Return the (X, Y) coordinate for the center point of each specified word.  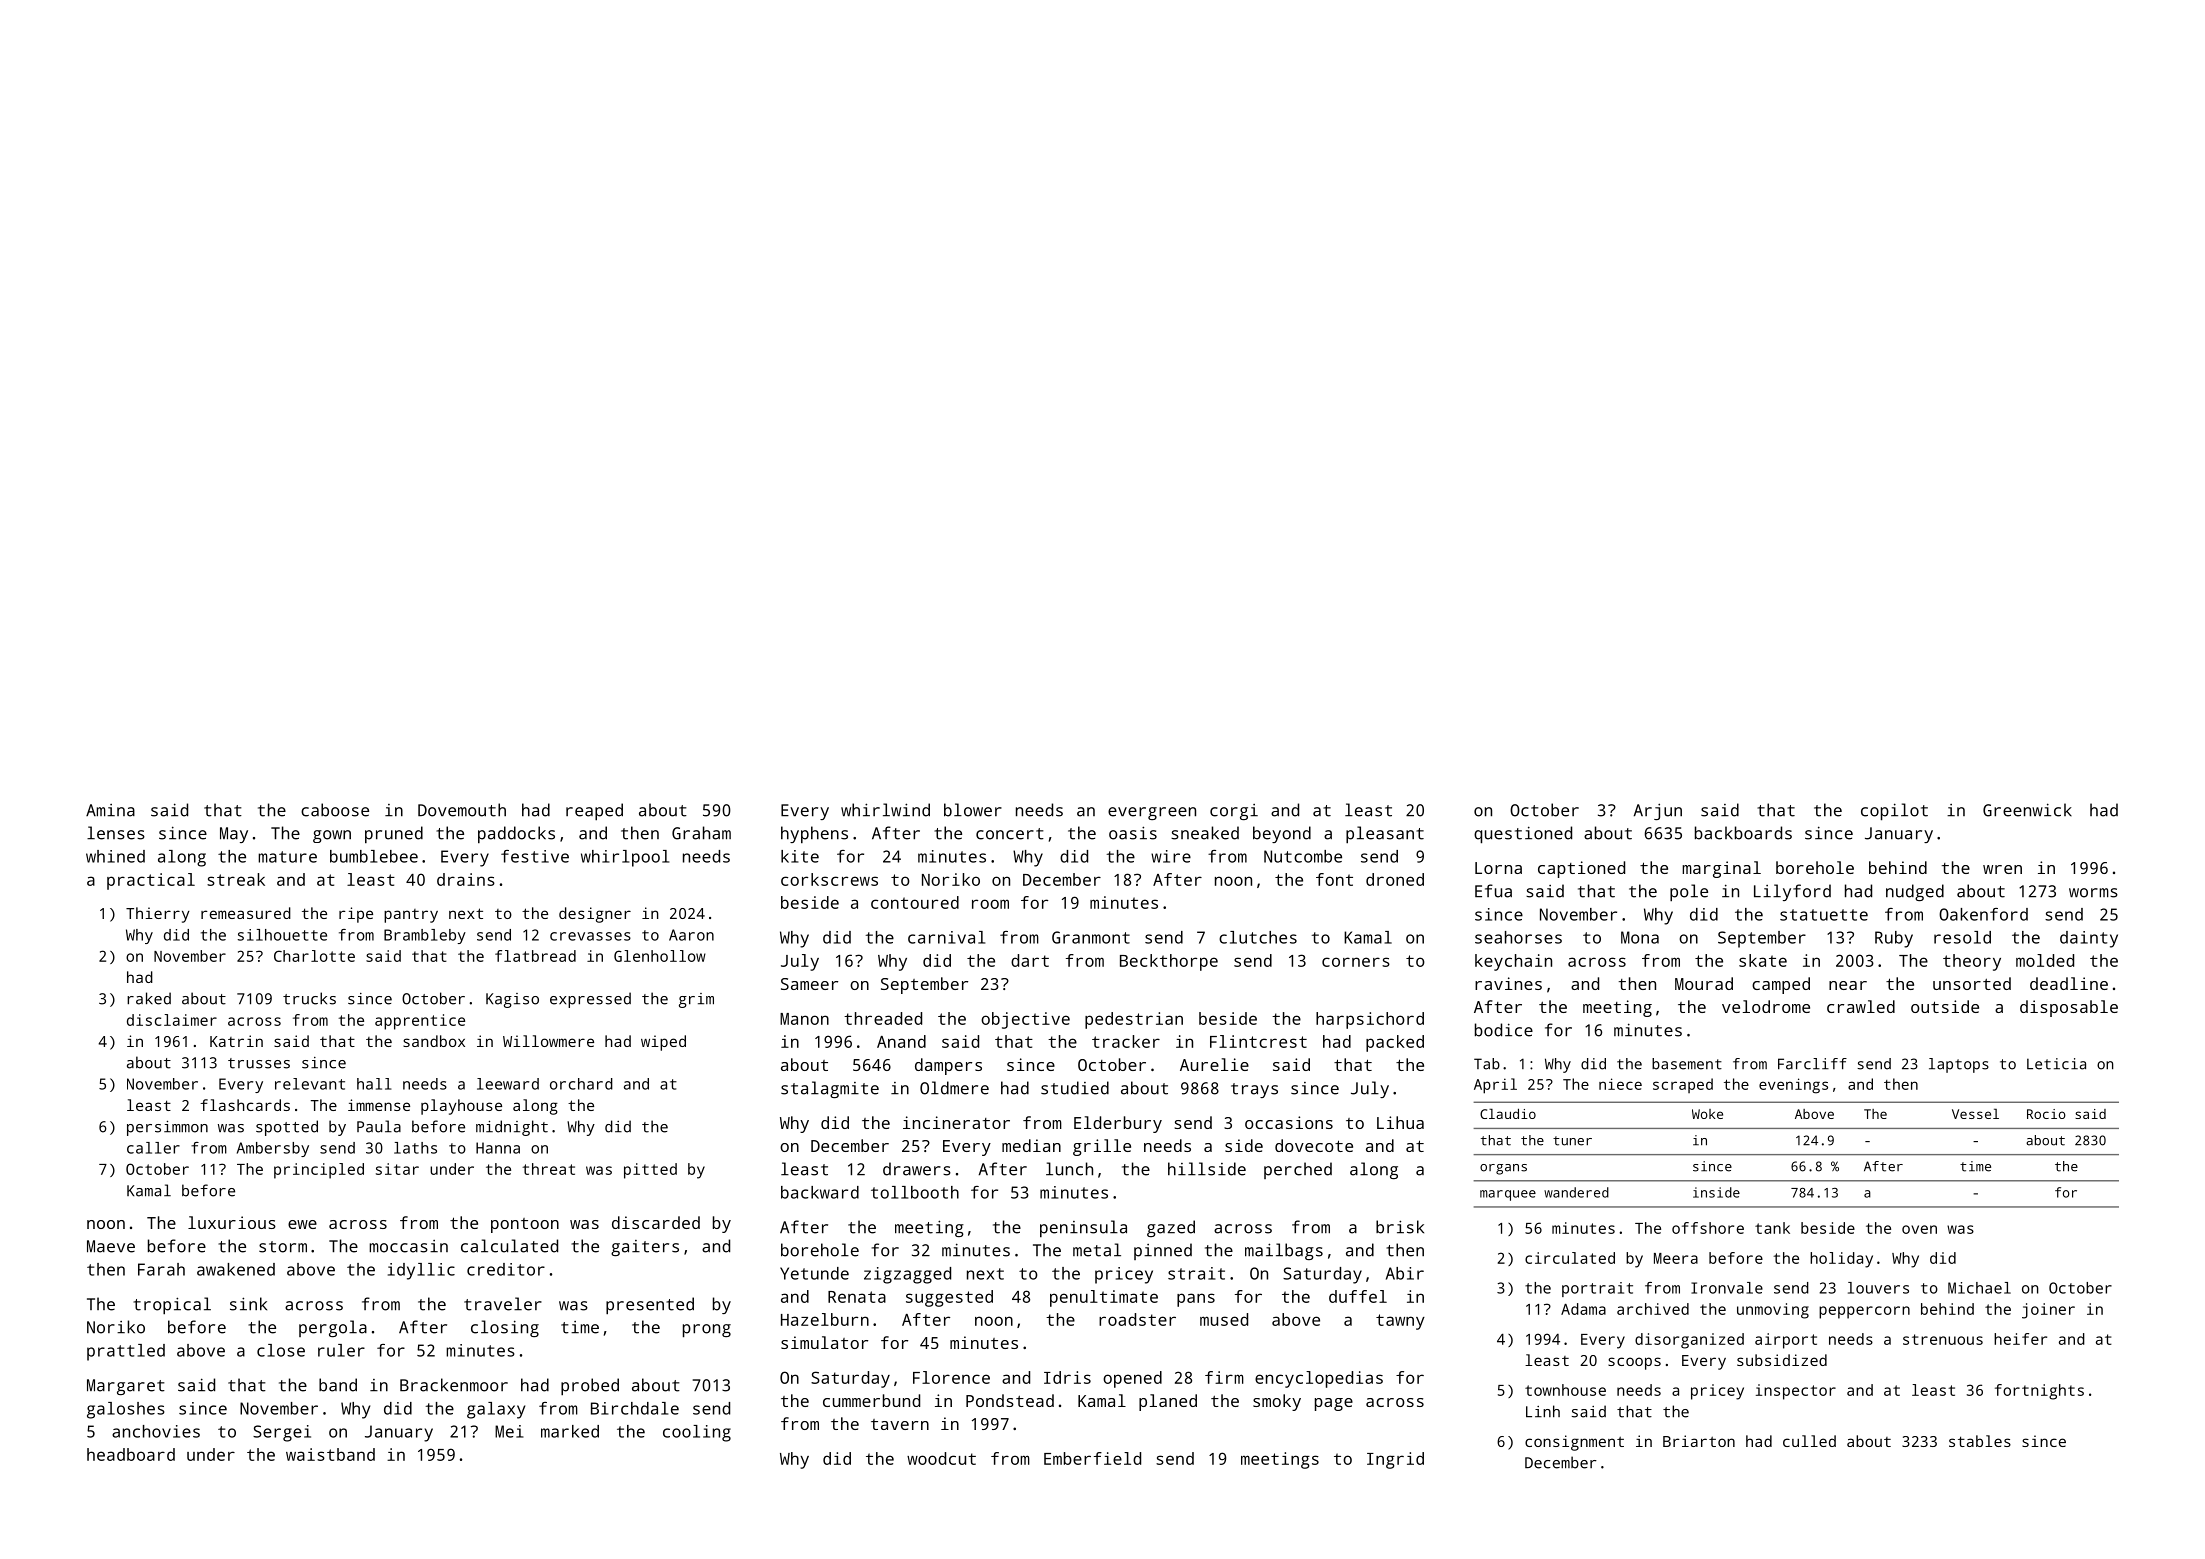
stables (1980, 1441)
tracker (1126, 1041)
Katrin (236, 1041)
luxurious (232, 1222)
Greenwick (2027, 810)
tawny (1400, 1322)
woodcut (941, 1458)
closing (505, 1328)
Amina (110, 810)
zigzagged (907, 1275)
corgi (1234, 812)
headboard (131, 1454)
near (1848, 985)
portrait (1597, 1289)
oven (1919, 1229)
